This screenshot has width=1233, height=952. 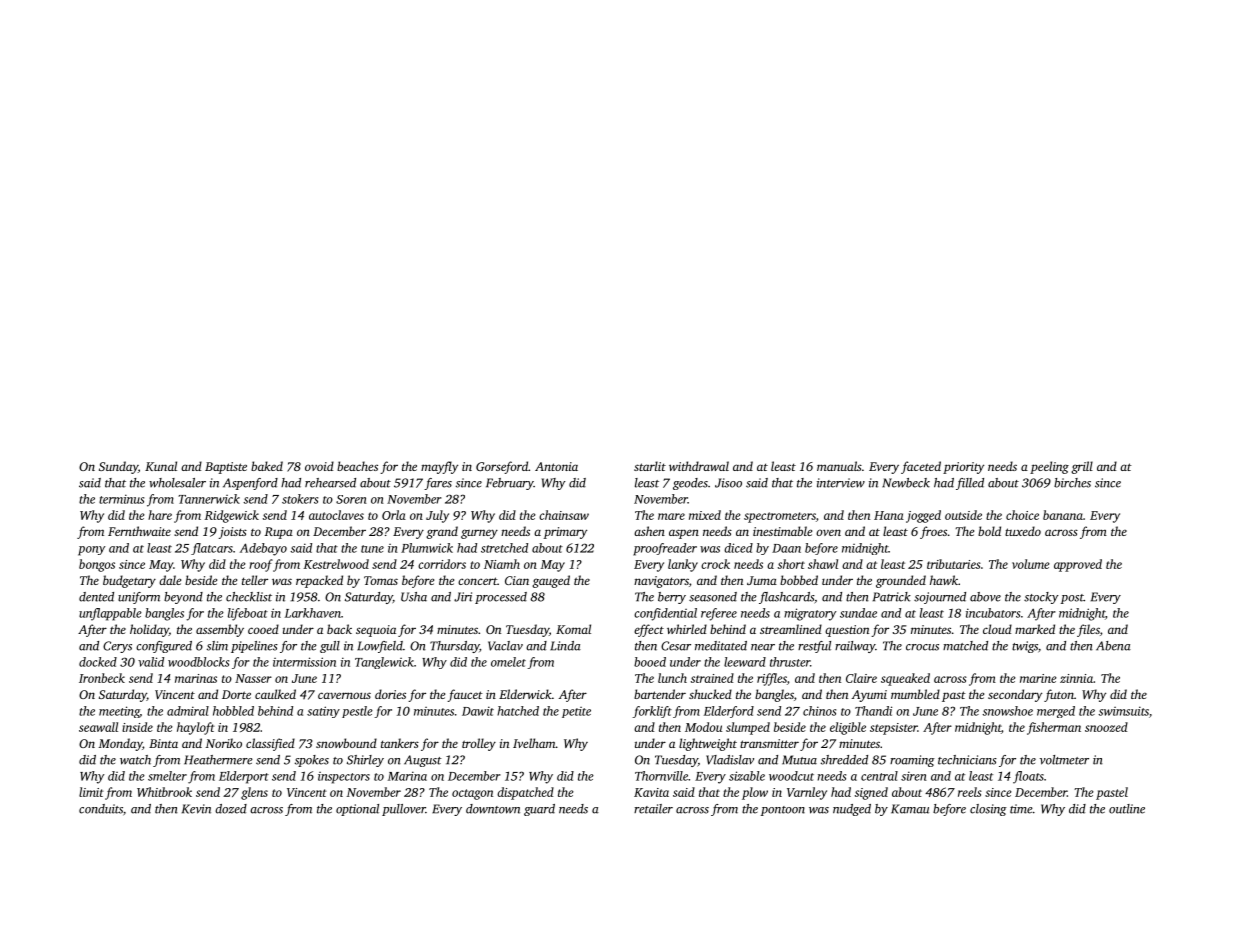 I want to click on admiral, so click(x=188, y=711).
